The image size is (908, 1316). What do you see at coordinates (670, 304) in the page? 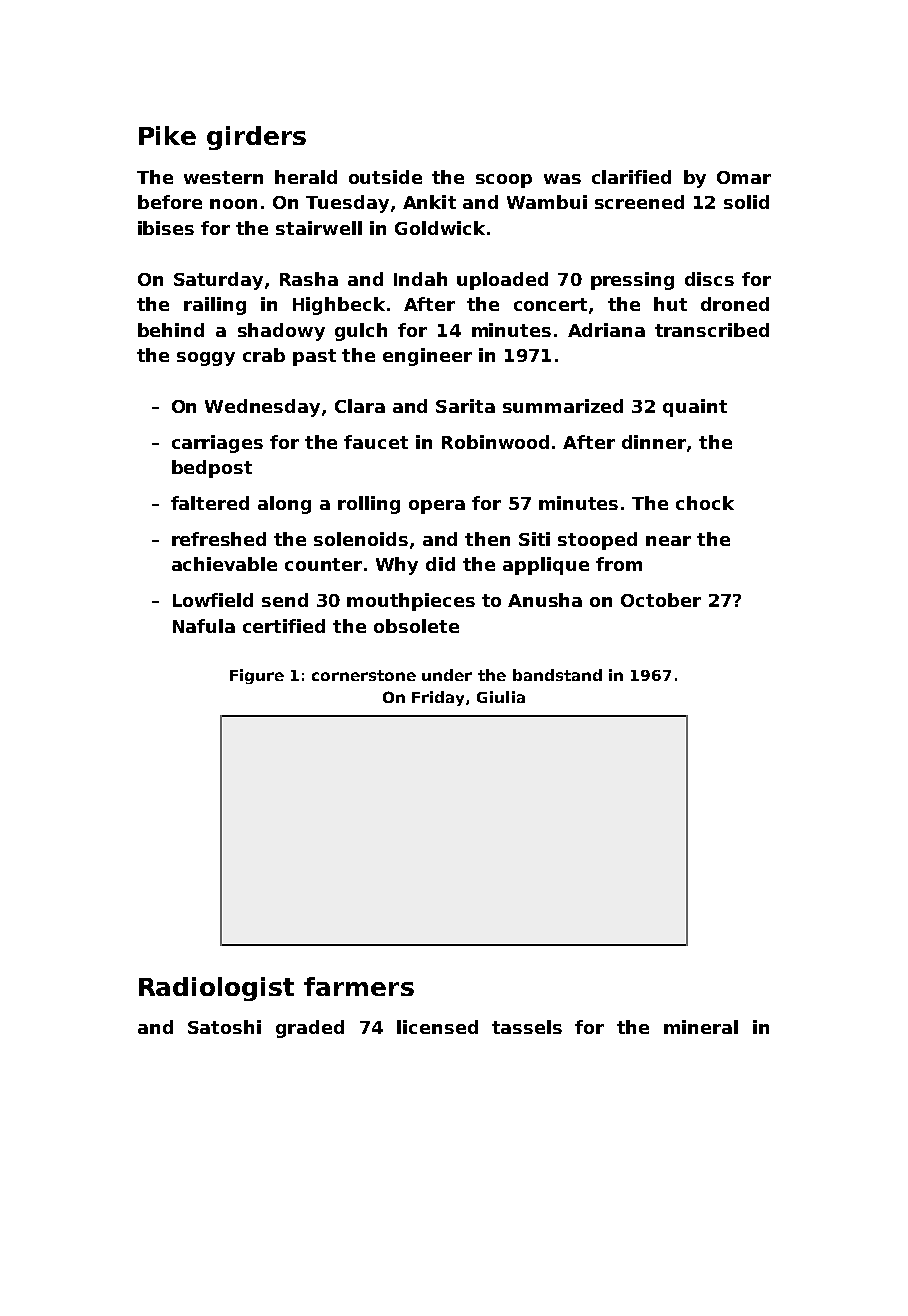
I see `hut` at bounding box center [670, 304].
